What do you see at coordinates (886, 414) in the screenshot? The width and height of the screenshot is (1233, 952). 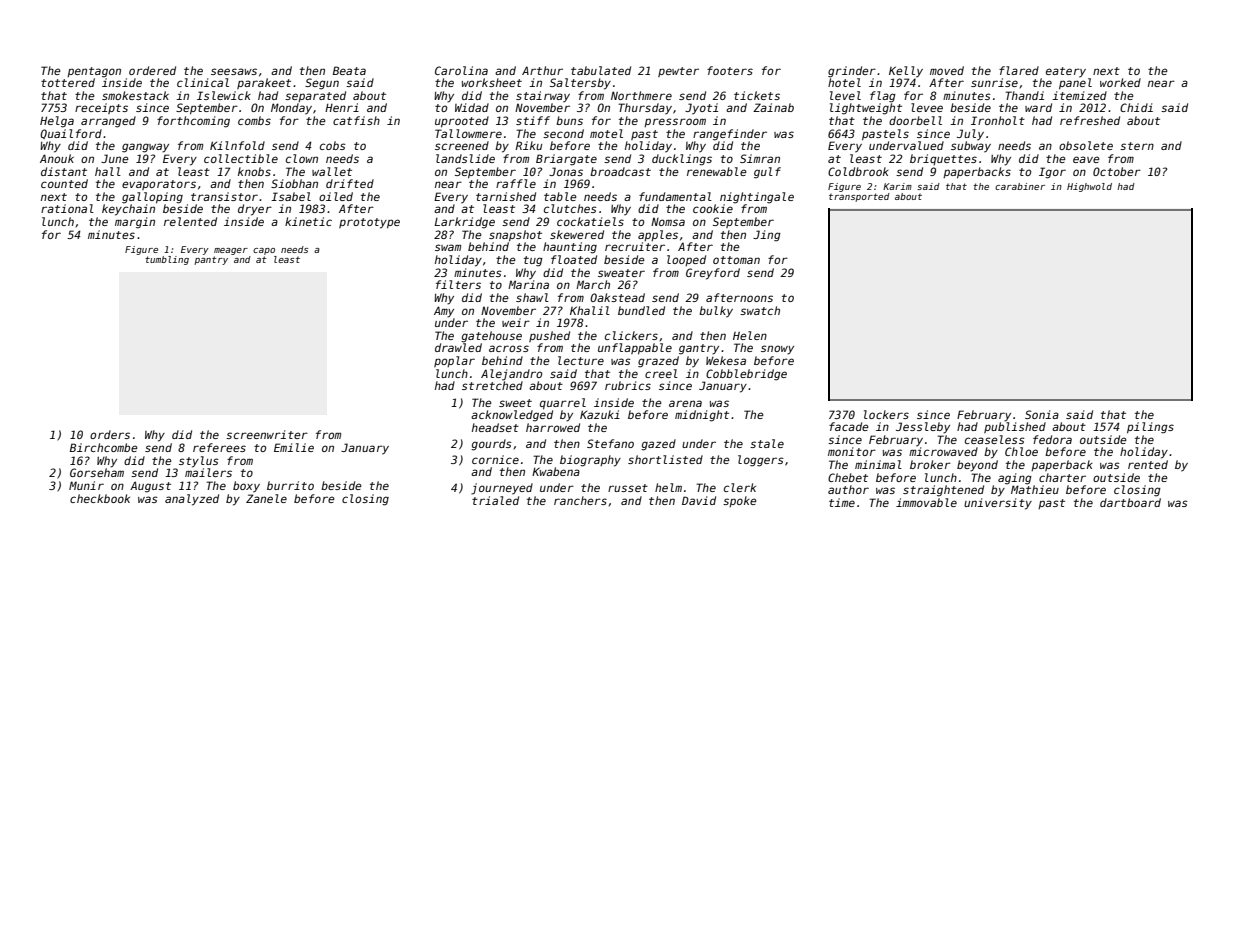 I see `lockers` at bounding box center [886, 414].
